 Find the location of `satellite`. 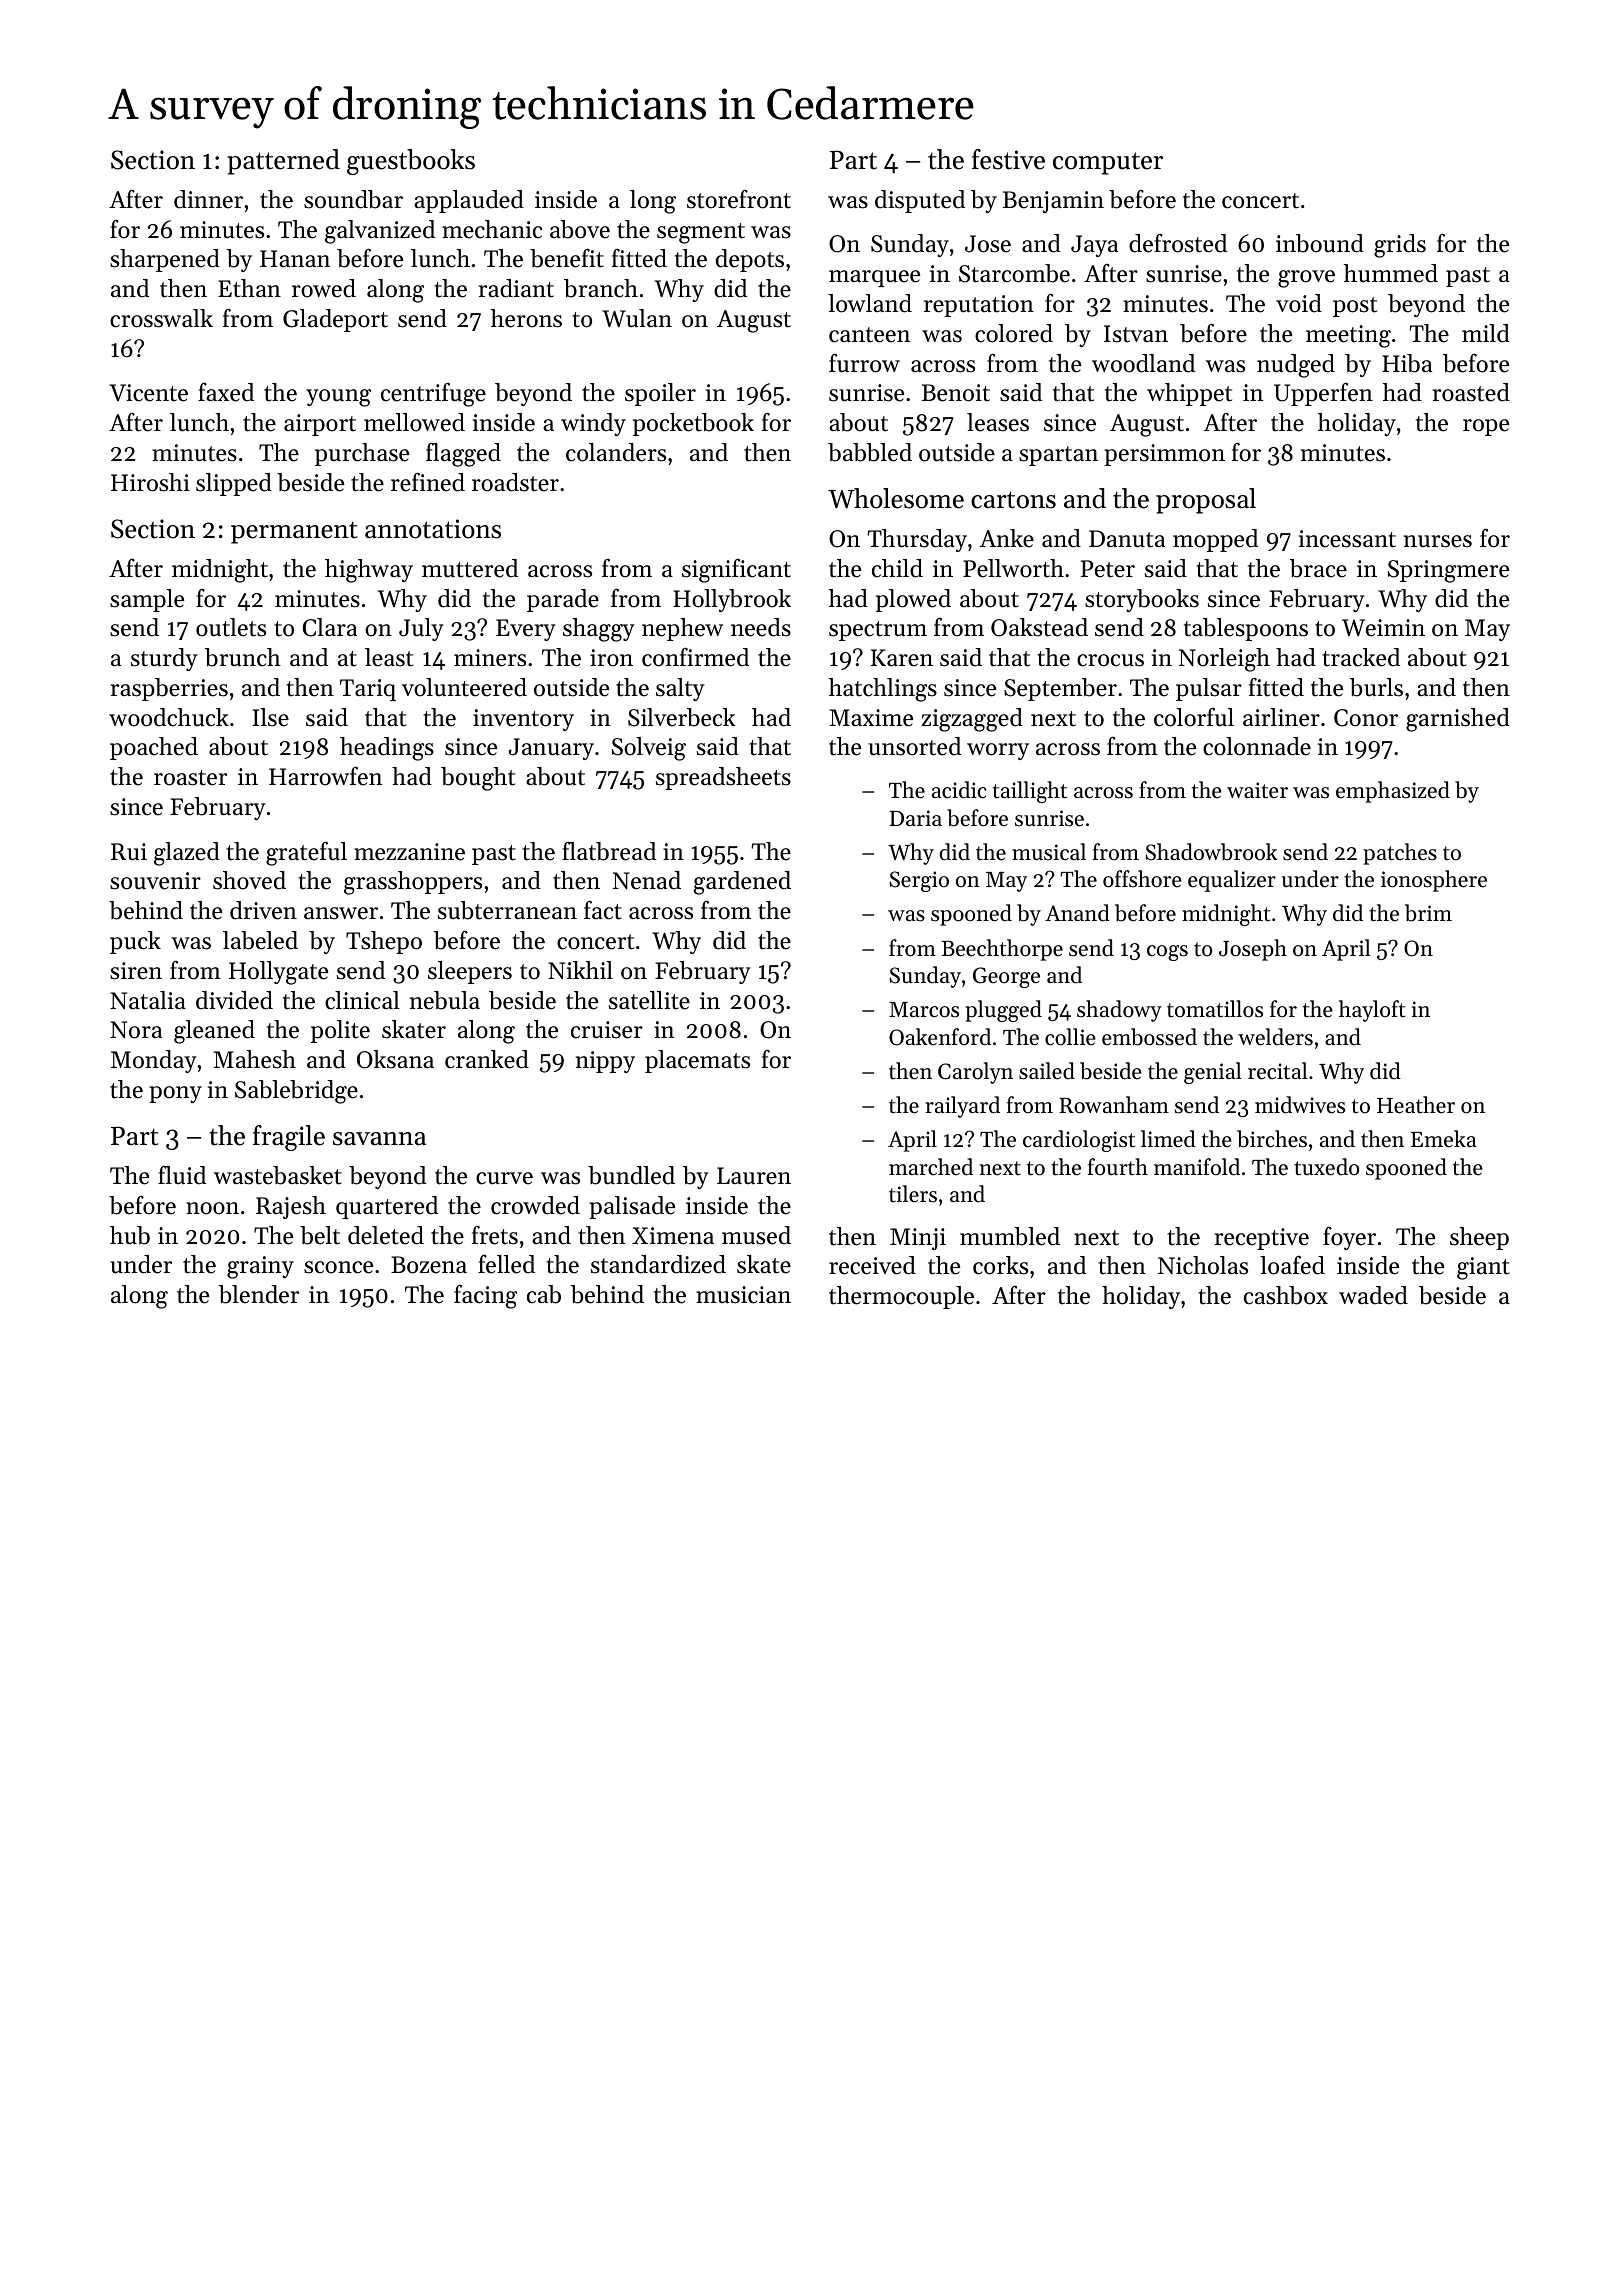

satellite is located at coordinates (649, 1000).
